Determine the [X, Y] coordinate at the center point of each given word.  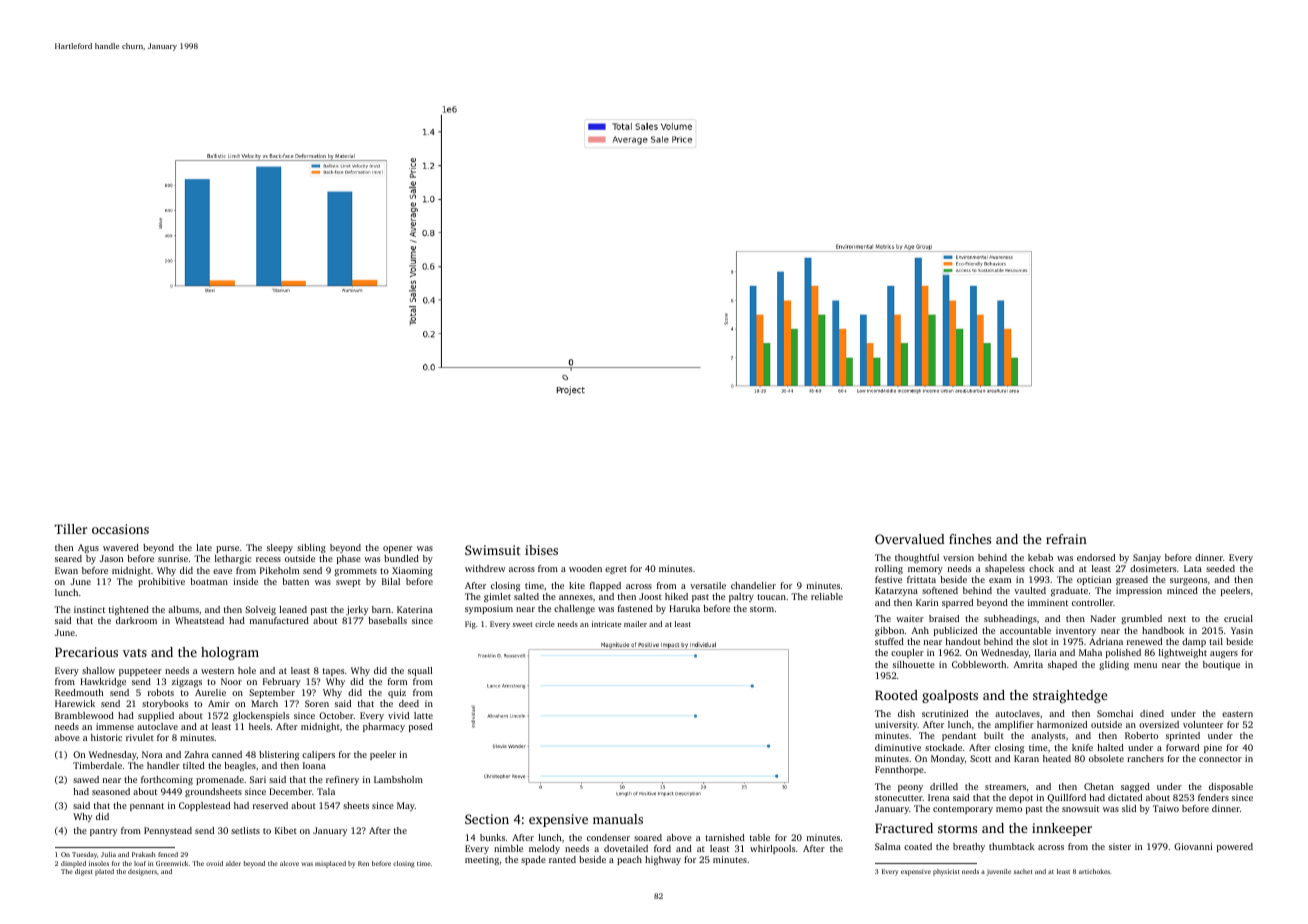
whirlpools [772, 849]
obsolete [1106, 758]
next [1177, 619]
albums [183, 609]
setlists [245, 830]
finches [970, 539]
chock [1041, 568]
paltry [741, 597]
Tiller [70, 529]
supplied [156, 716]
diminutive [898, 747]
